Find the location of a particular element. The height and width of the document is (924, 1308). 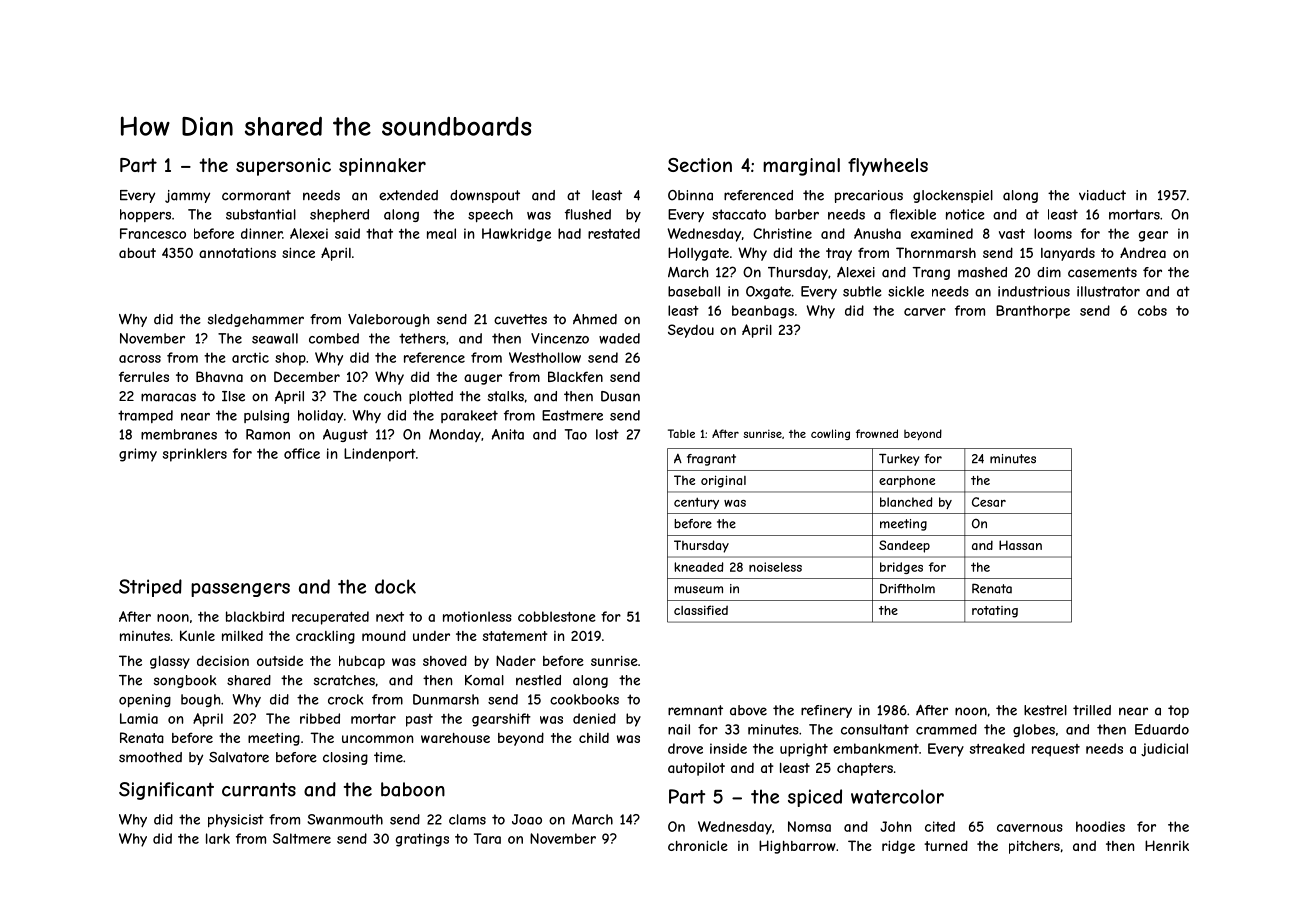

dock is located at coordinates (395, 586).
